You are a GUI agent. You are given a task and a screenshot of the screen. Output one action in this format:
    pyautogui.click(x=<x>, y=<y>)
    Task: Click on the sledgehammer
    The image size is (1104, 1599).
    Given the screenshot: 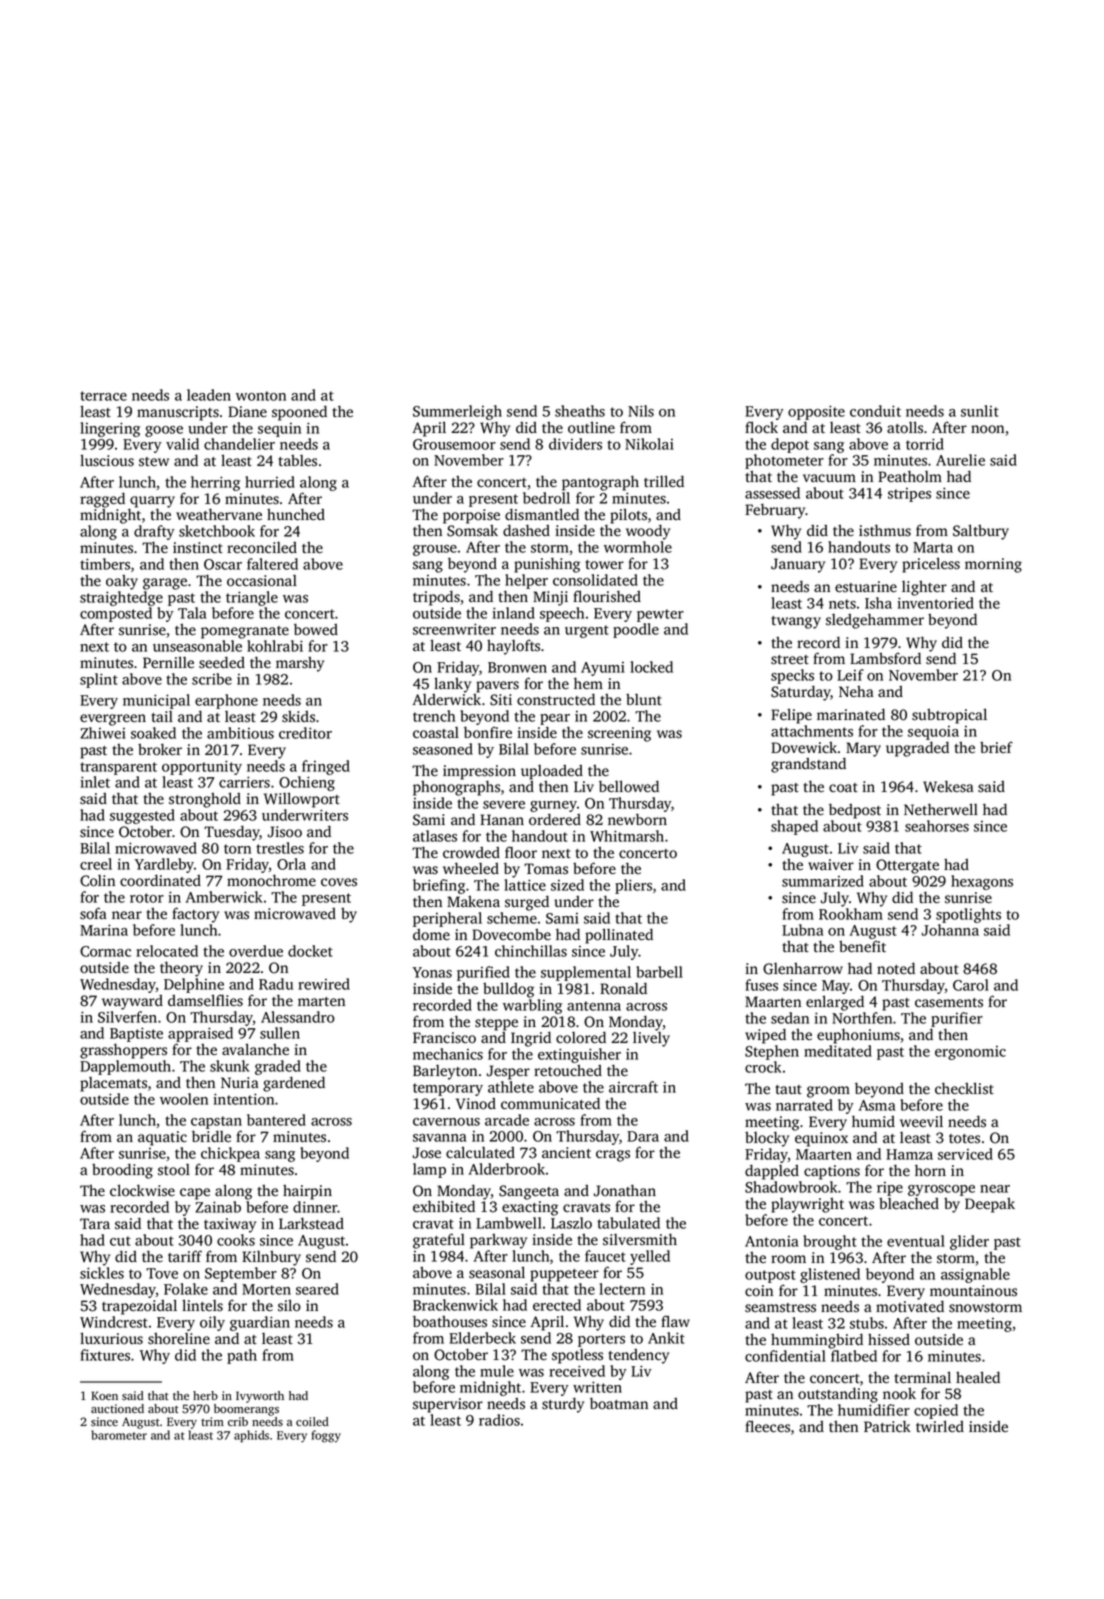 What is the action you would take?
    pyautogui.click(x=875, y=621)
